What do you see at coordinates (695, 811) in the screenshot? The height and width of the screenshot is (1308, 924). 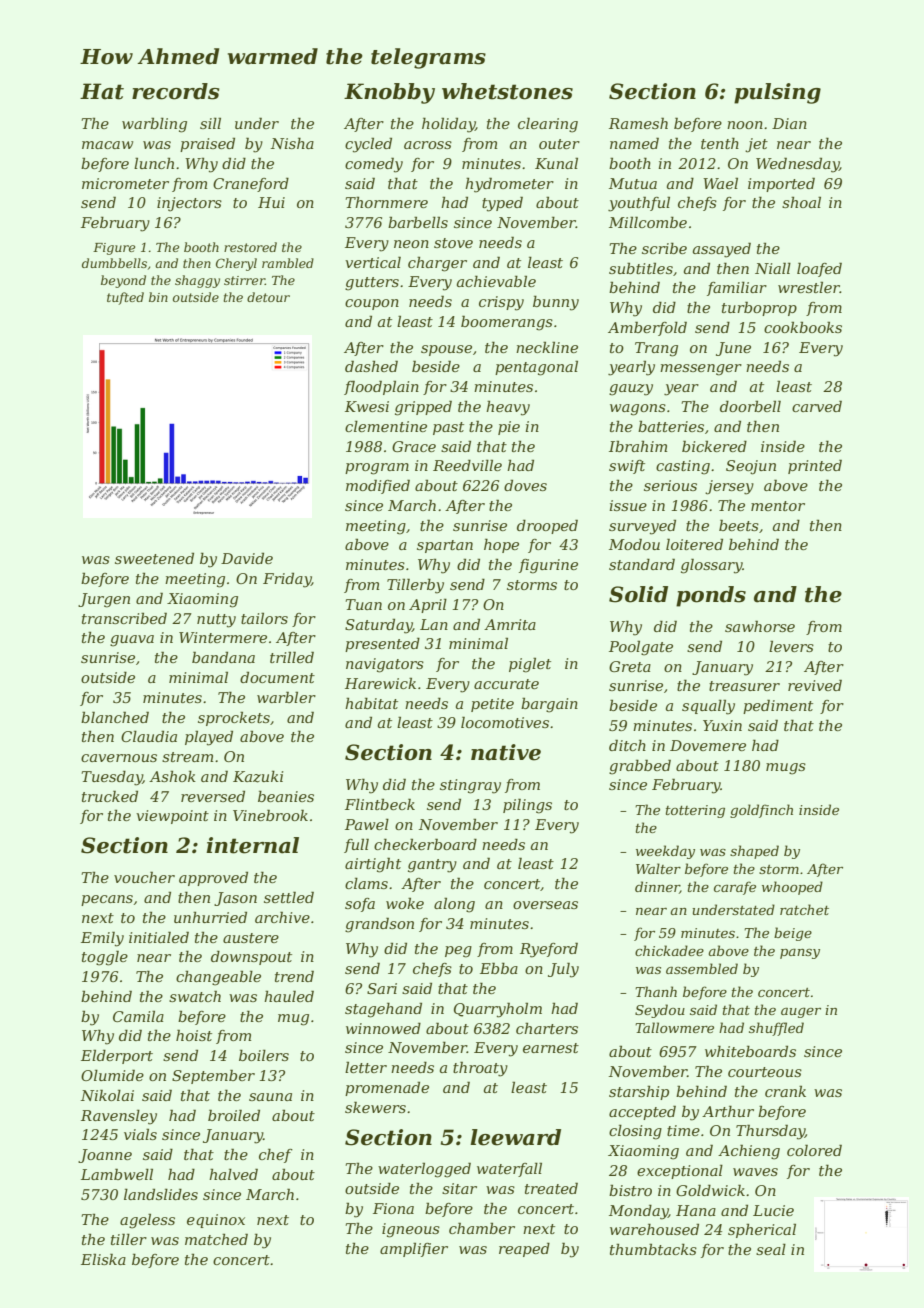 I see `tottering` at bounding box center [695, 811].
